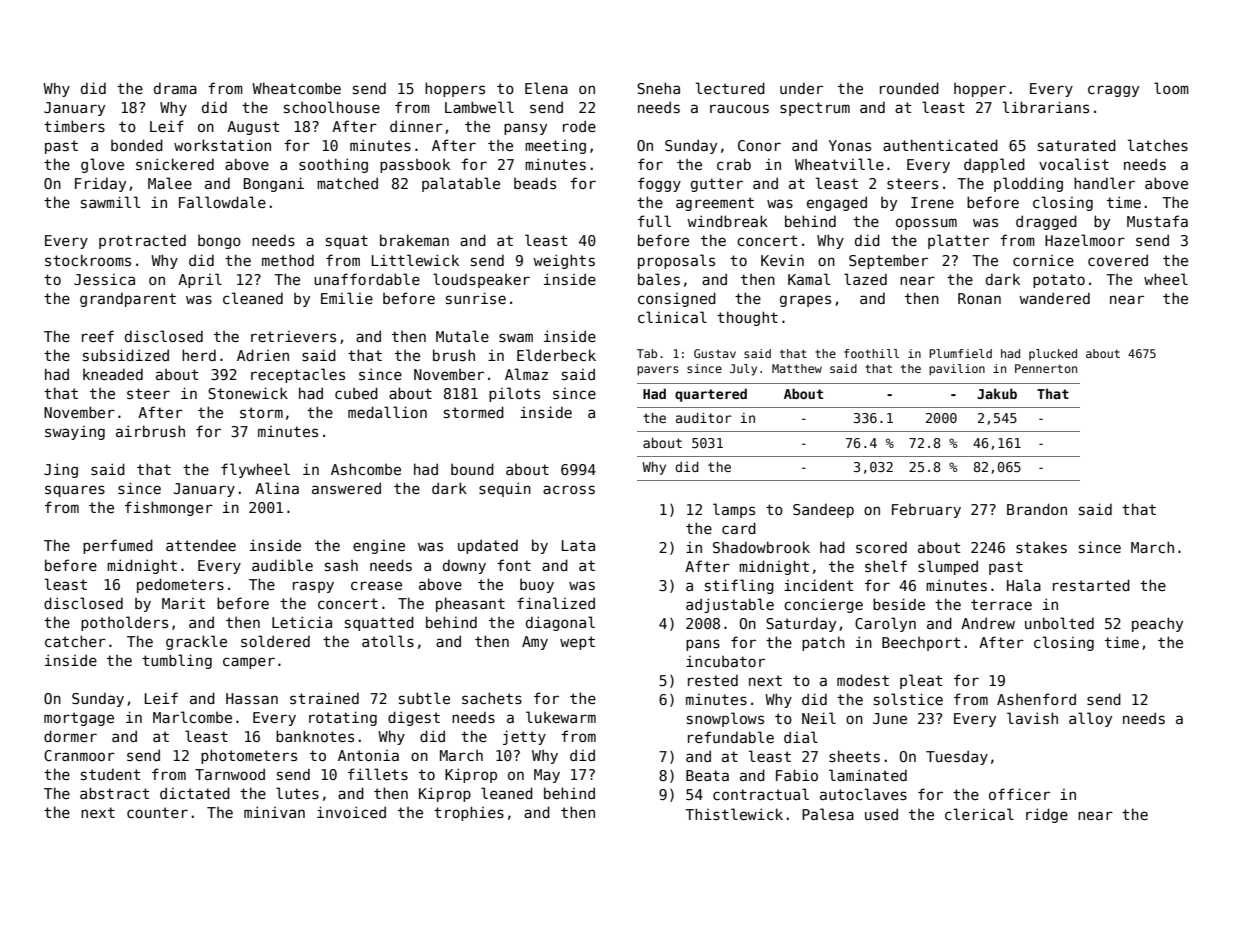  I want to click on Wheatcombe, so click(296, 88).
